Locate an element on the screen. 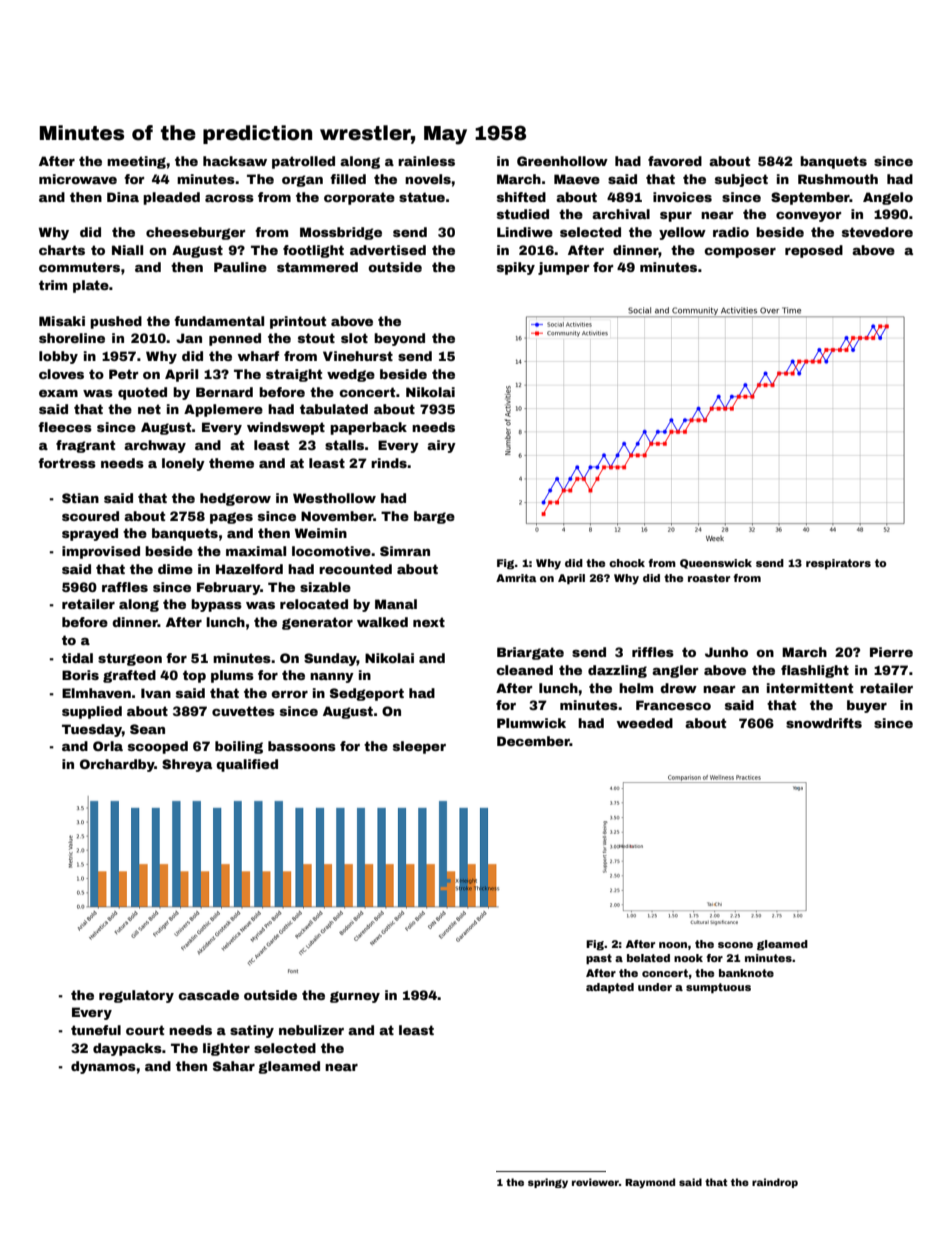 The width and height of the screenshot is (952, 1233). nebulizer is located at coordinates (311, 1030).
